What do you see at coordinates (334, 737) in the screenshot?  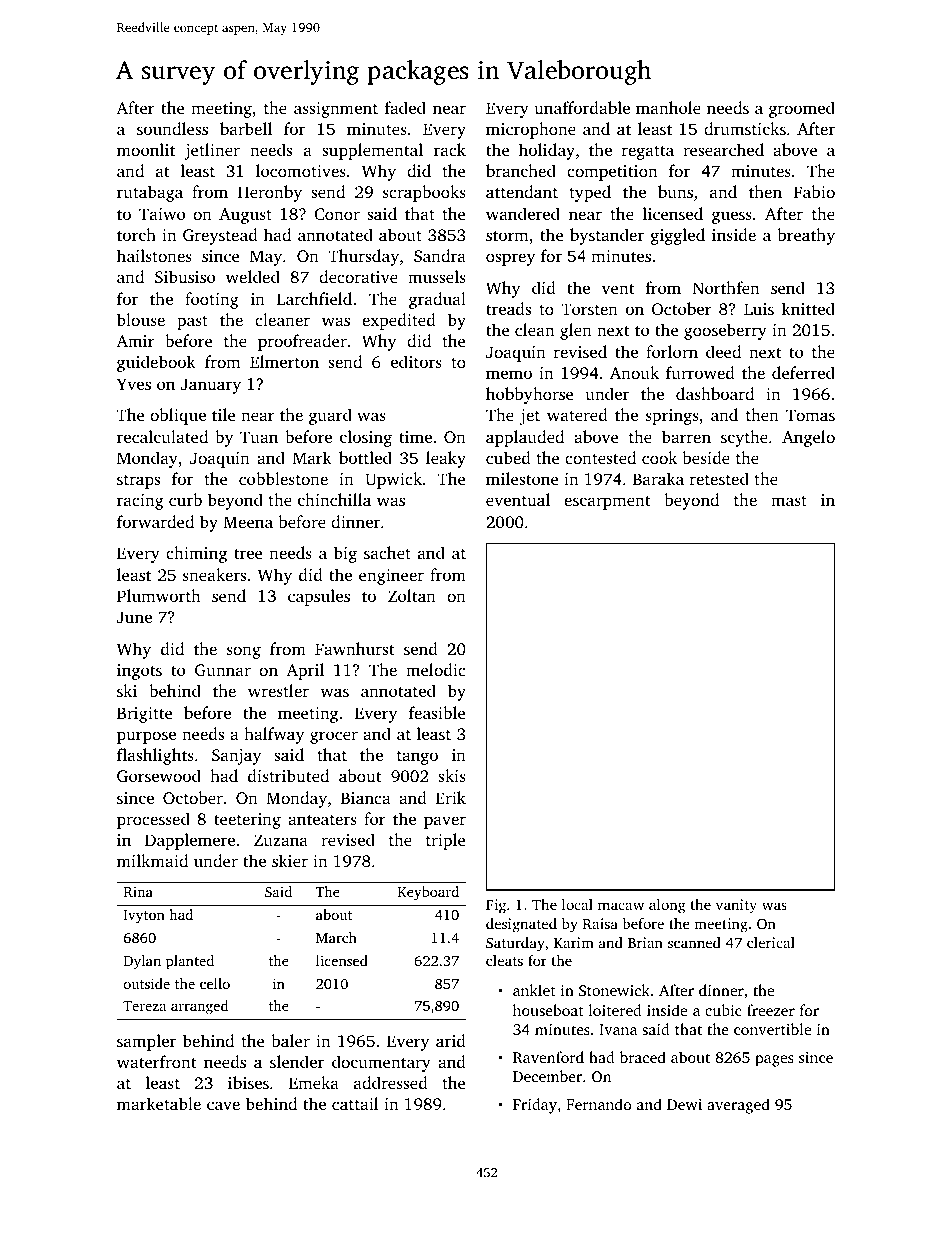 I see `grocer` at bounding box center [334, 737].
